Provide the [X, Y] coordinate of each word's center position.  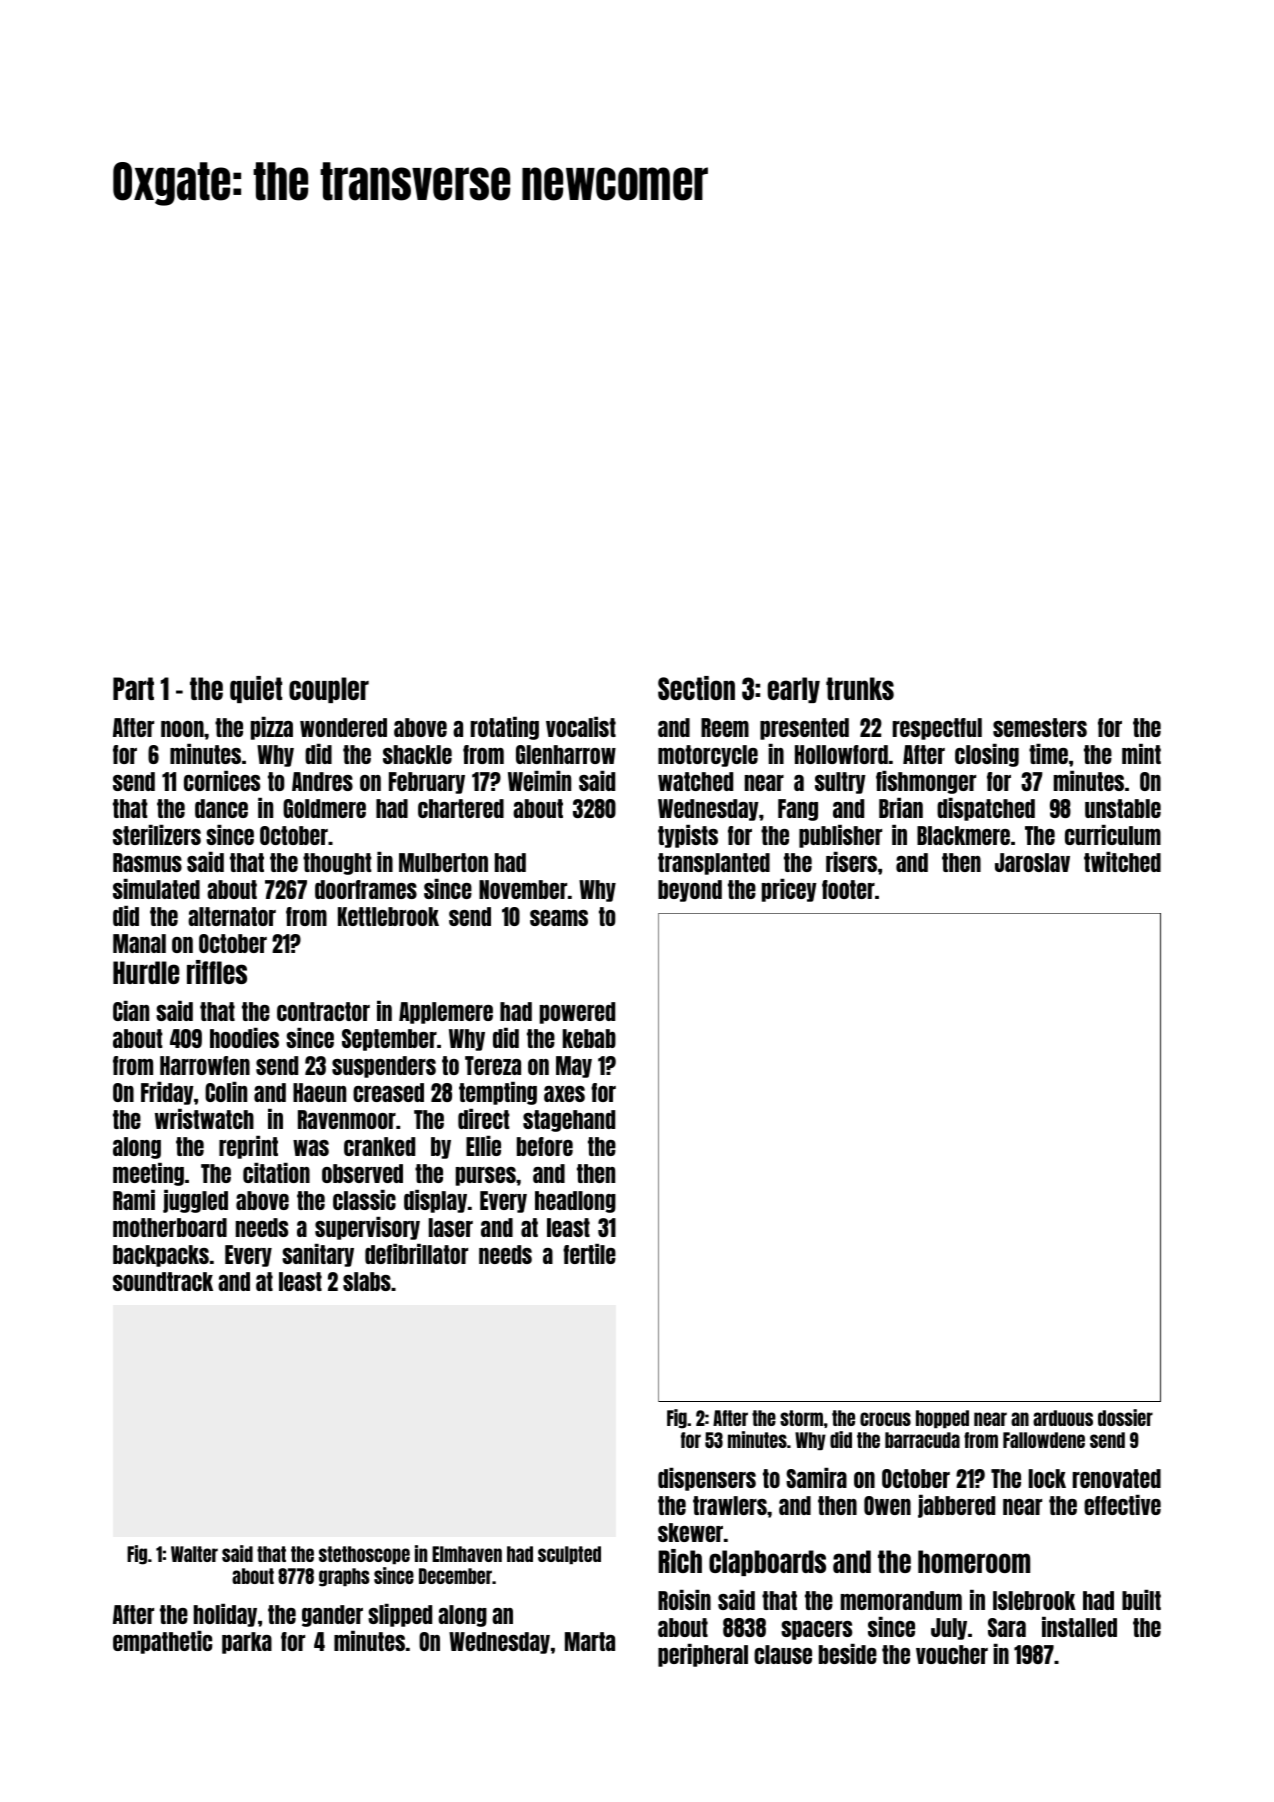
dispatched [986, 809]
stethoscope [364, 1555]
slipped [400, 1615]
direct [484, 1119]
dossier [1125, 1417]
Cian [131, 1011]
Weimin [539, 781]
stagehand [569, 1121]
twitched [1122, 862]
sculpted [569, 1555]
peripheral [703, 1655]
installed [1079, 1627]
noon [182, 729]
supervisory [367, 1228]
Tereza [493, 1065]
